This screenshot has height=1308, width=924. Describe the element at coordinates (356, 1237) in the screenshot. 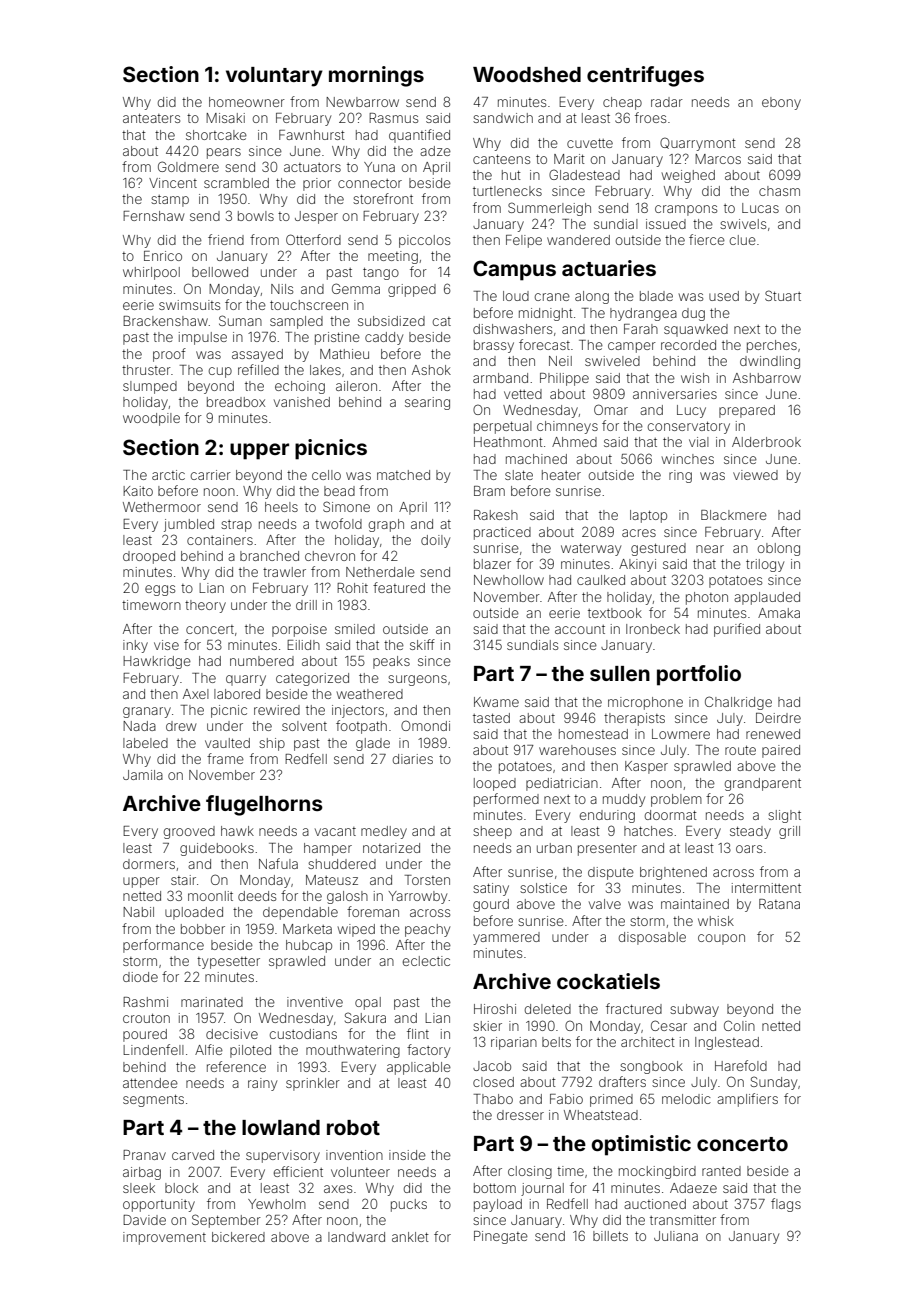

I see `landward` at that location.
